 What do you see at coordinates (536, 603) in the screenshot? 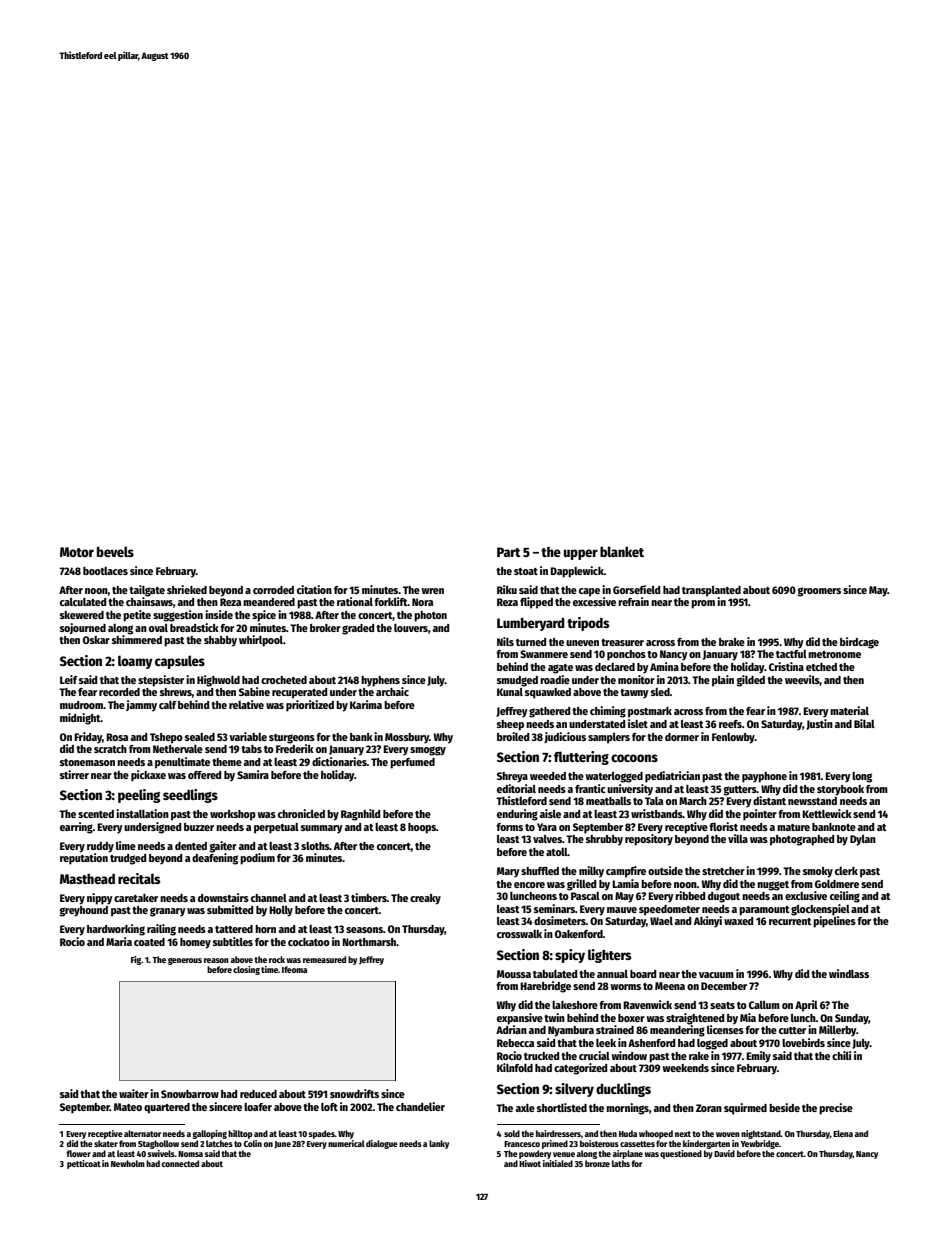
I see `flipped` at bounding box center [536, 603].
